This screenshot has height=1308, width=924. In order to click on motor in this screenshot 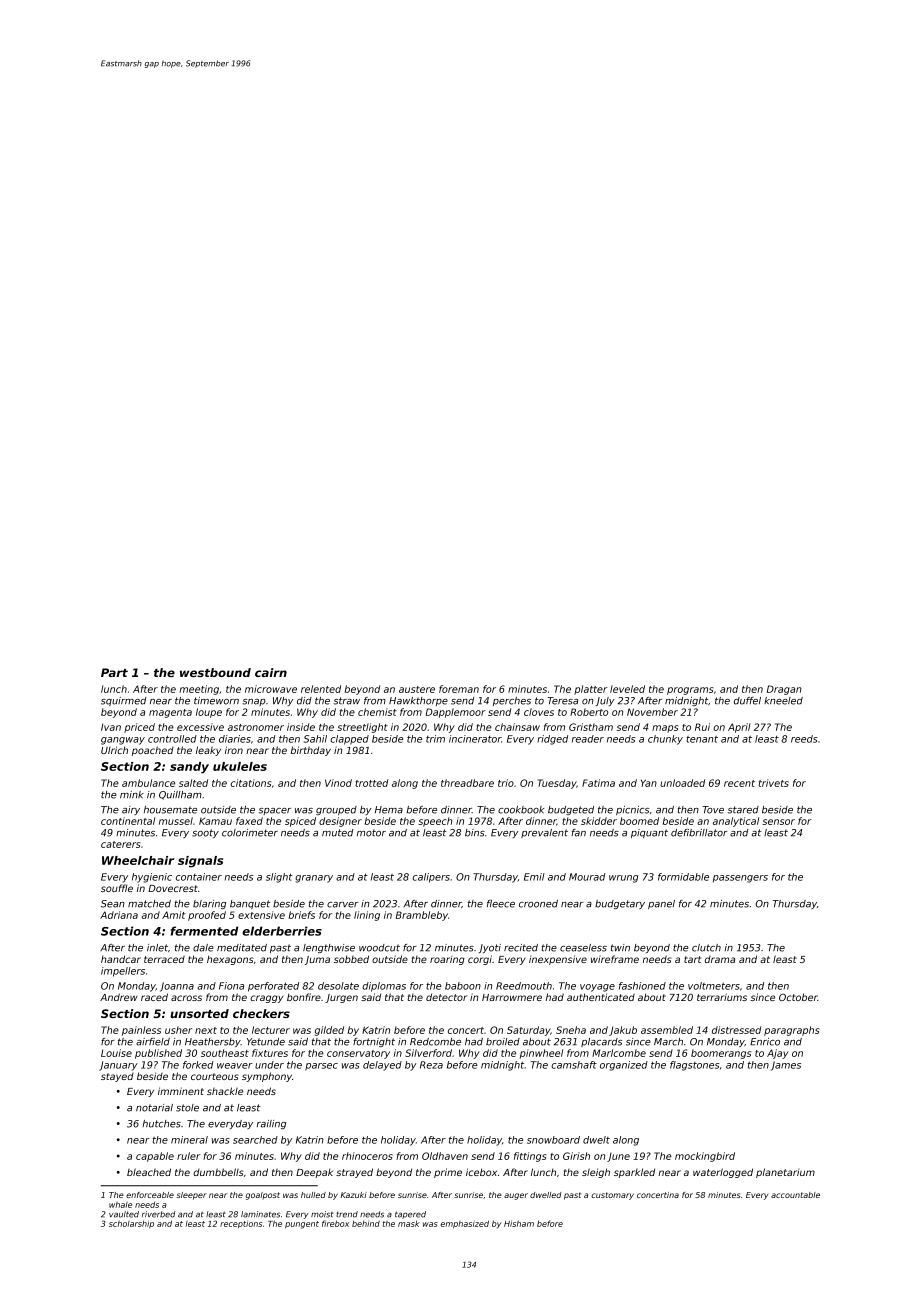, I will do `click(371, 833)`.
